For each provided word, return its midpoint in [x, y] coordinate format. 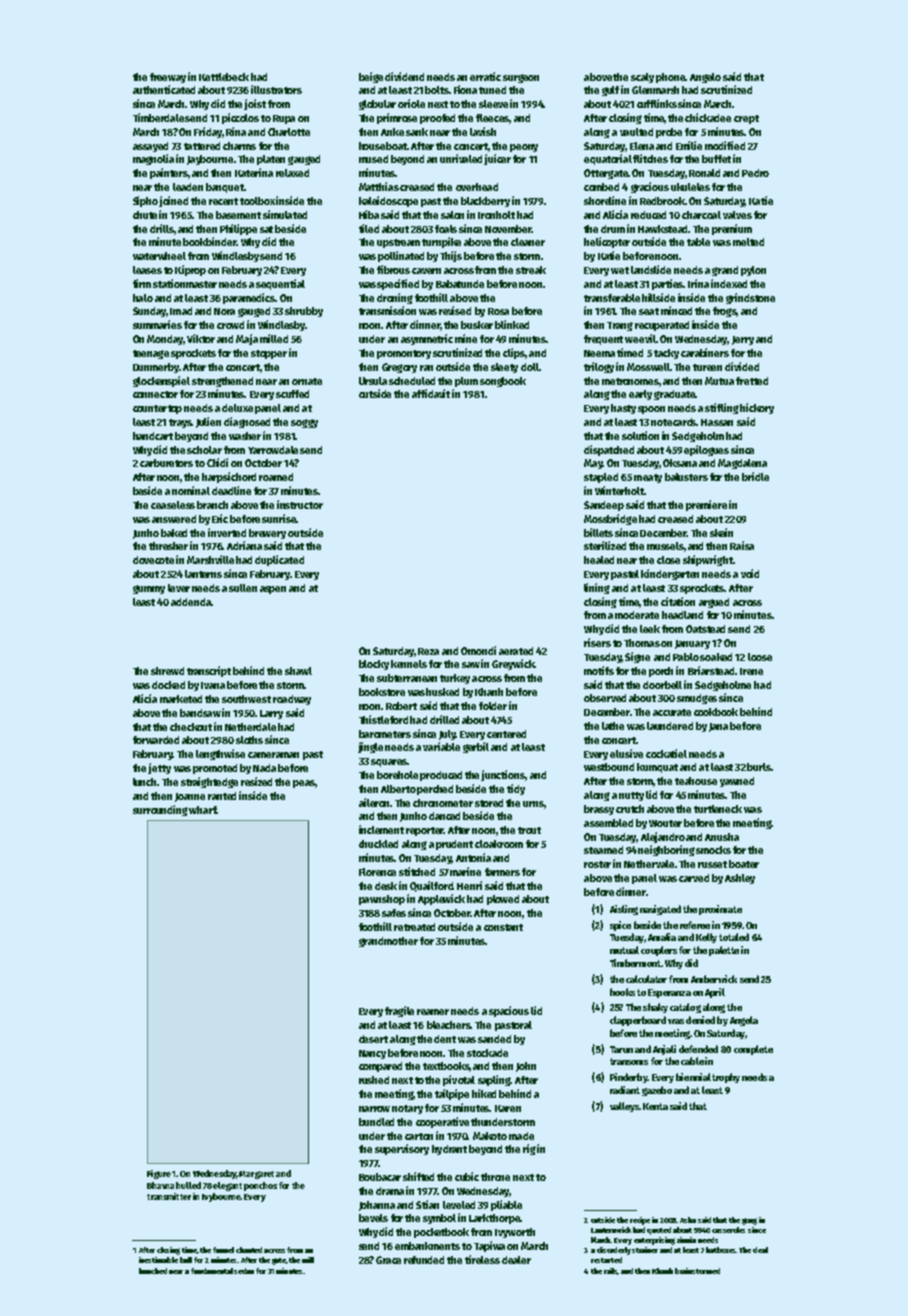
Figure [159, 1174]
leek [650, 629]
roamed [276, 477]
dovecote [153, 560]
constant [503, 927]
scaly [642, 78]
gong [749, 1221]
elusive [627, 753]
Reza [428, 651]
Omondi [478, 650]
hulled [188, 1185]
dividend [404, 76]
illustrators [276, 89]
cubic [467, 1176]
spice [620, 926]
